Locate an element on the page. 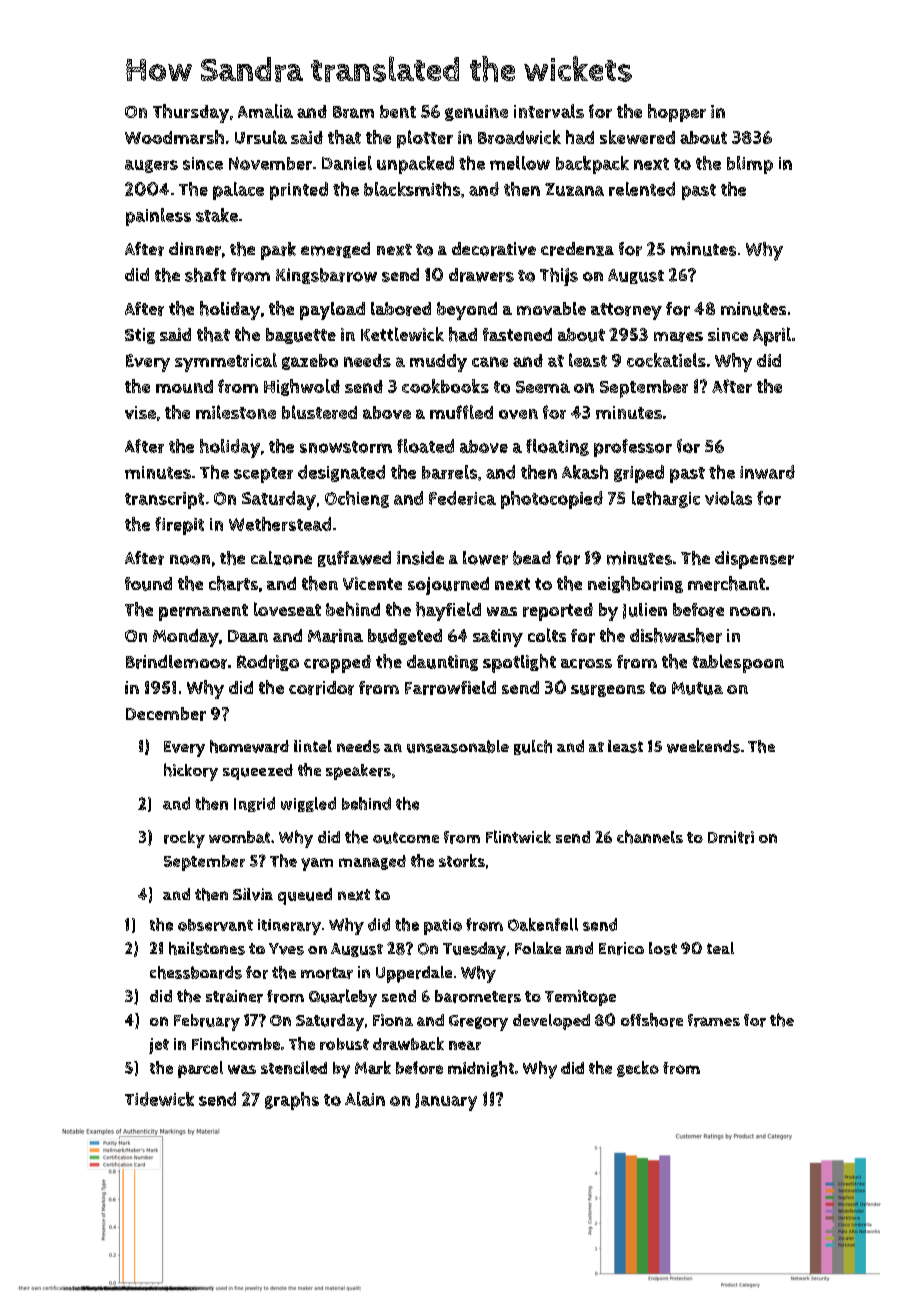 The image size is (924, 1314). channels is located at coordinates (650, 837).
